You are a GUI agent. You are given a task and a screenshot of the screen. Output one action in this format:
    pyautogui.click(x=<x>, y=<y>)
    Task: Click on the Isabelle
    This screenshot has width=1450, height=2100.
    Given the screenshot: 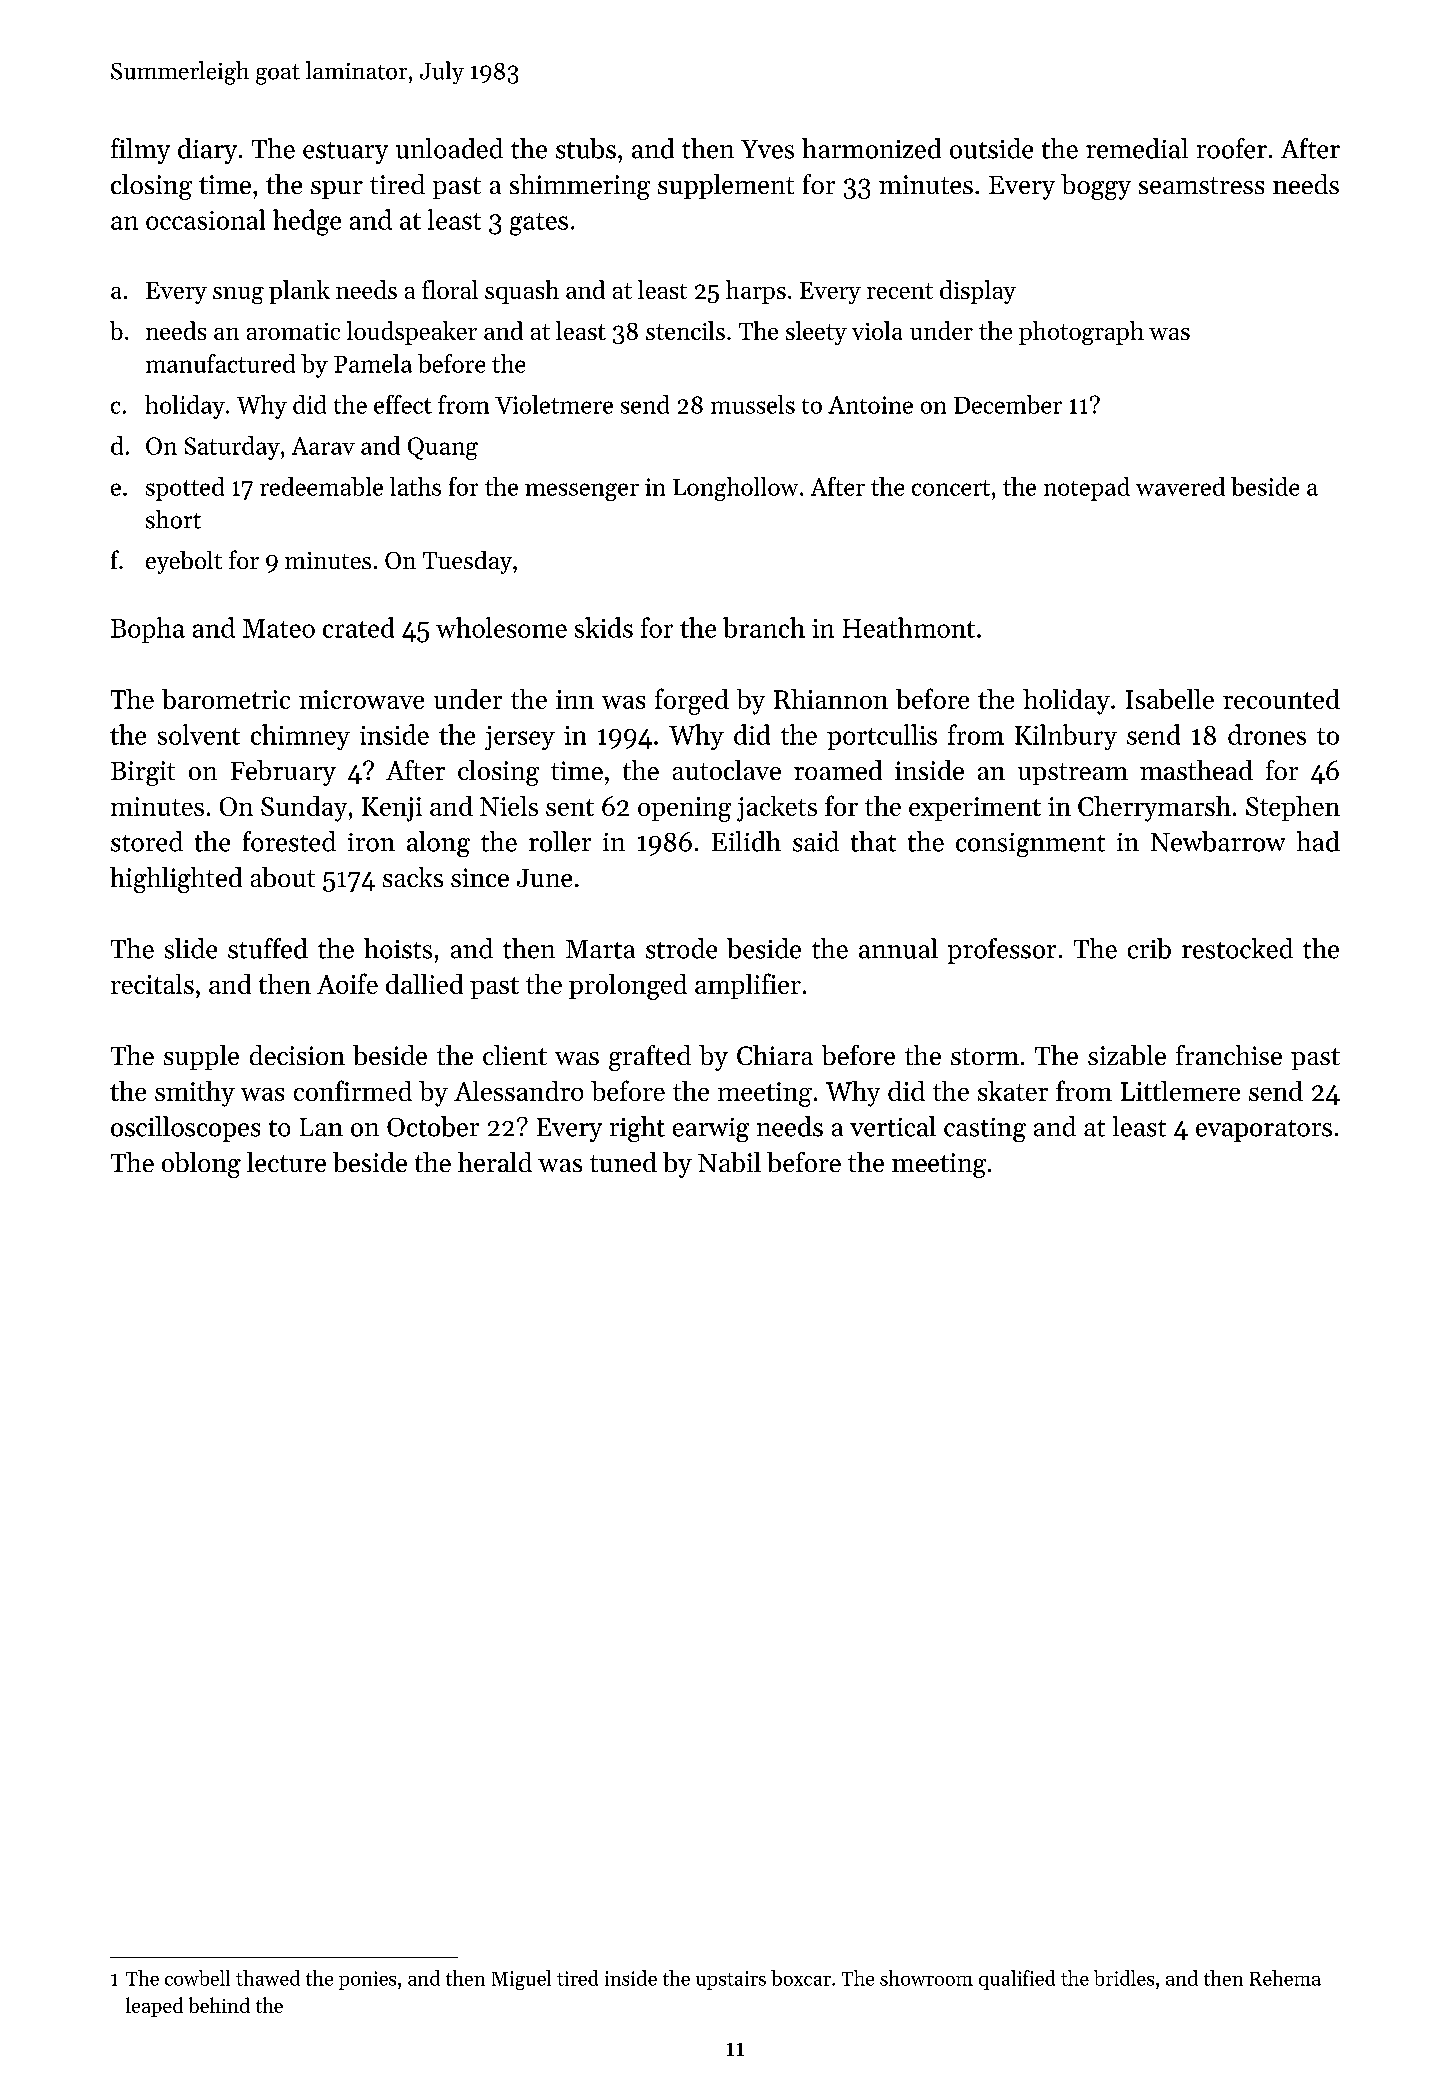 What is the action you would take?
    pyautogui.click(x=1170, y=699)
